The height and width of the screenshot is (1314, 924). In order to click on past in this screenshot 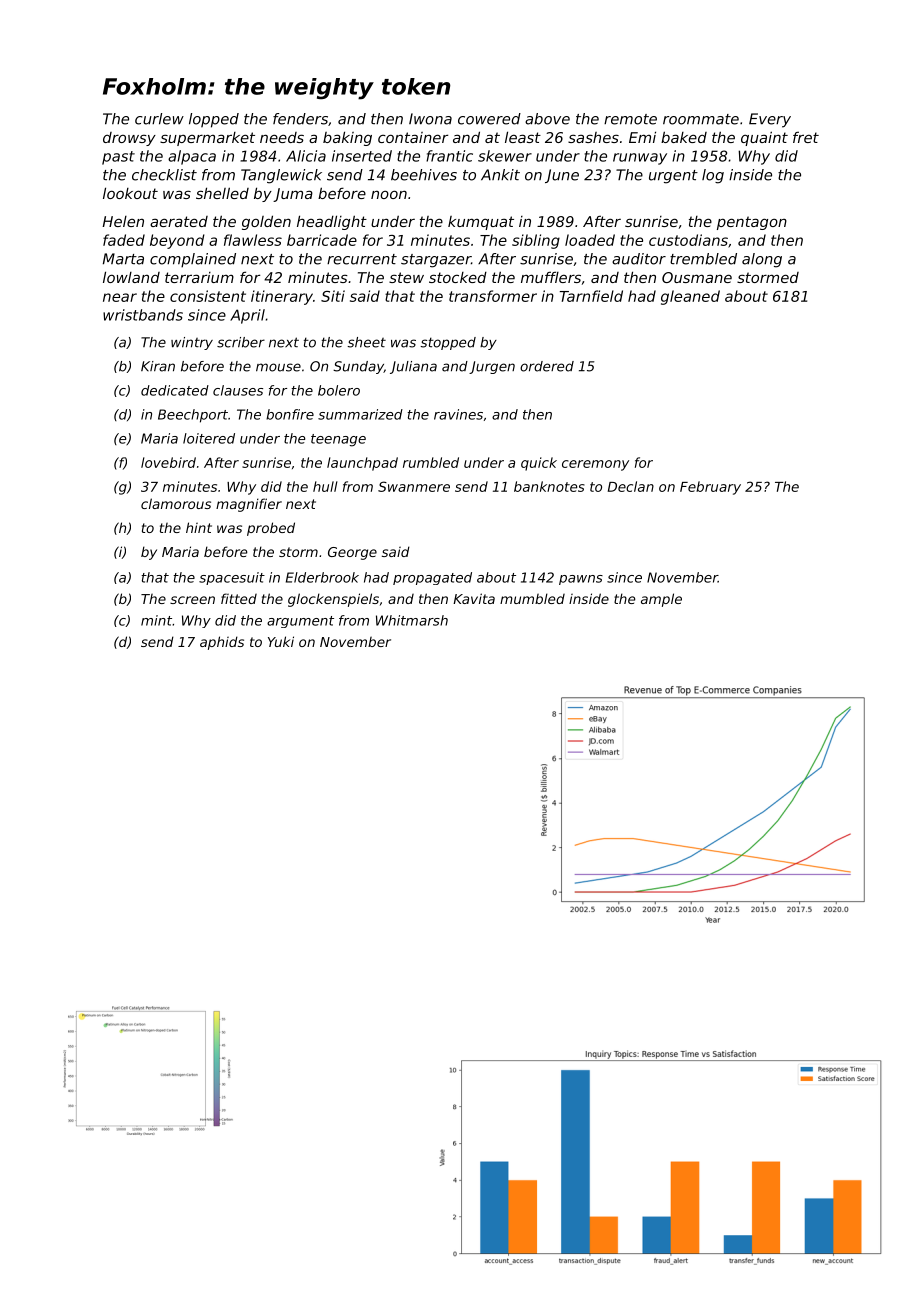, I will do `click(118, 158)`.
